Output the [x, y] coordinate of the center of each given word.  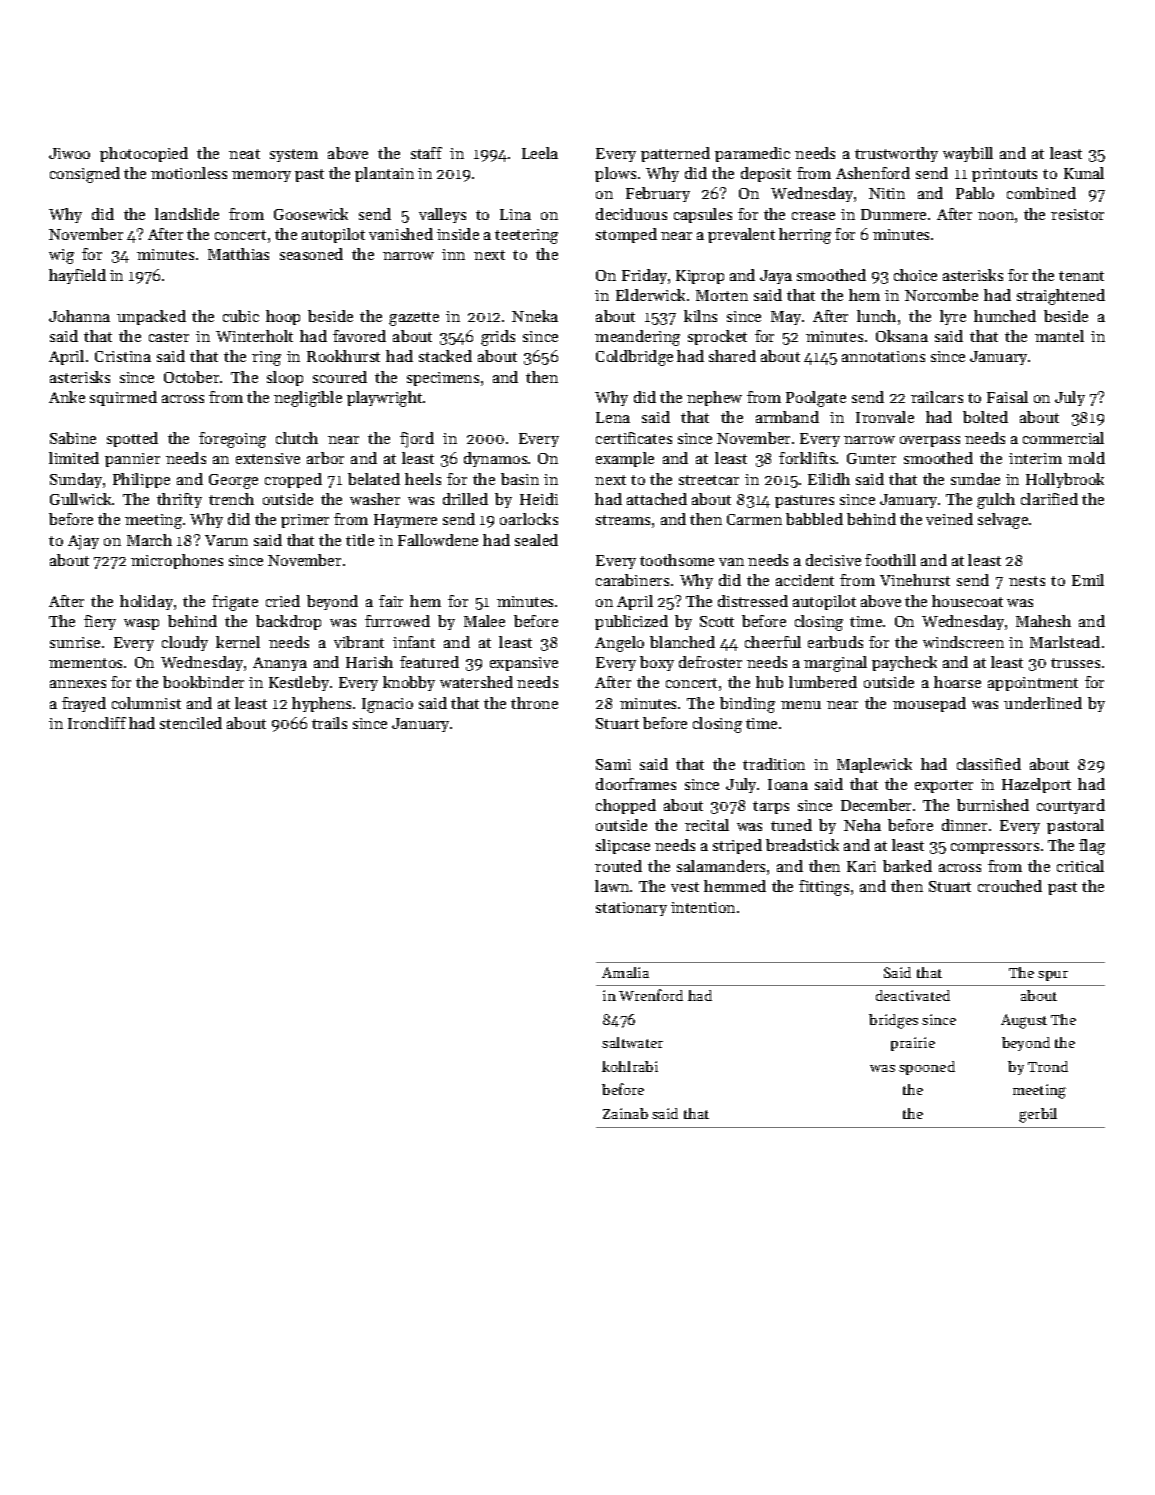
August [1024, 1021]
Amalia [625, 972]
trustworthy [896, 154]
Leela [540, 153]
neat [244, 154]
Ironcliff [97, 723]
